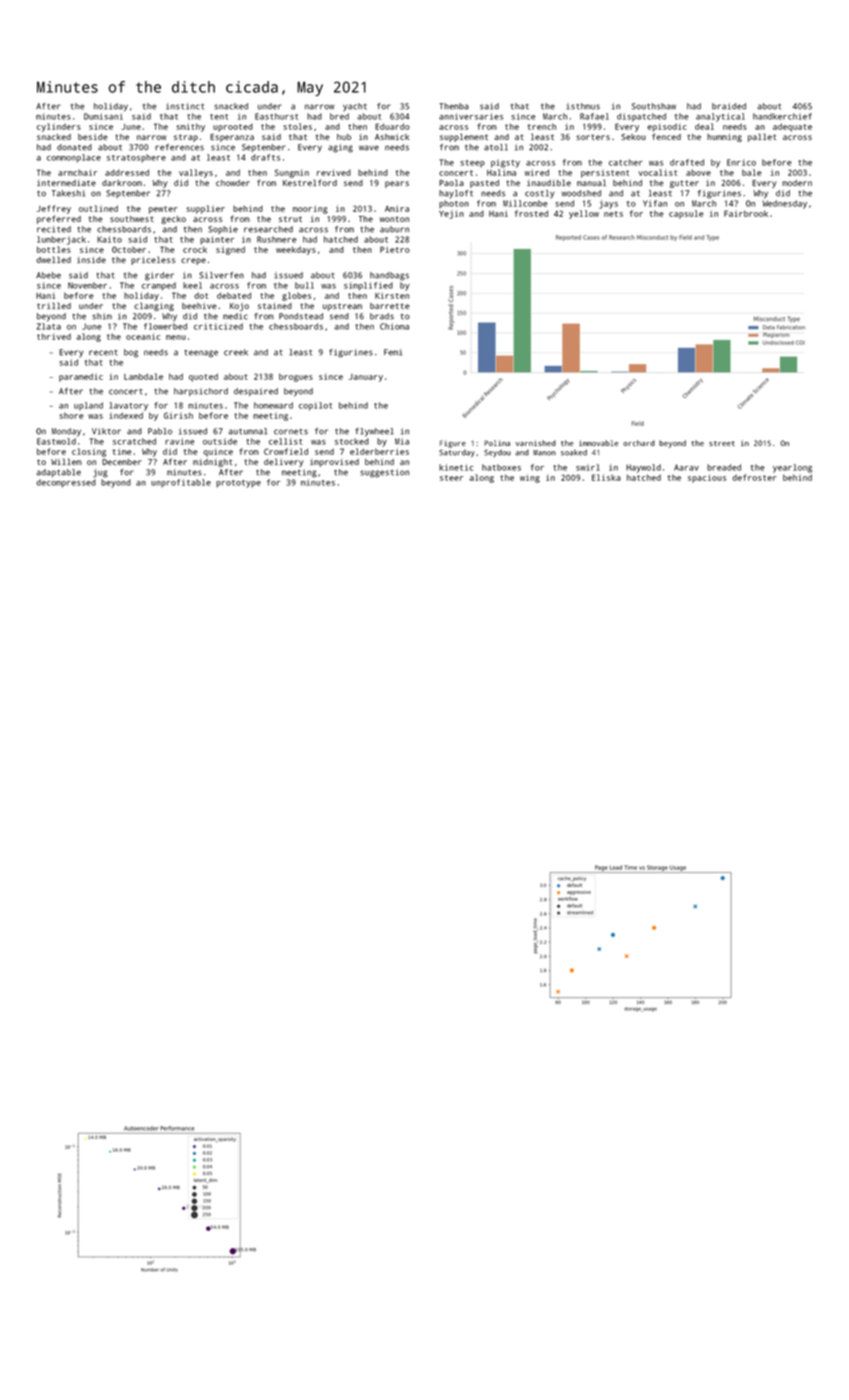 The image size is (849, 1400). I want to click on street, so click(722, 443).
